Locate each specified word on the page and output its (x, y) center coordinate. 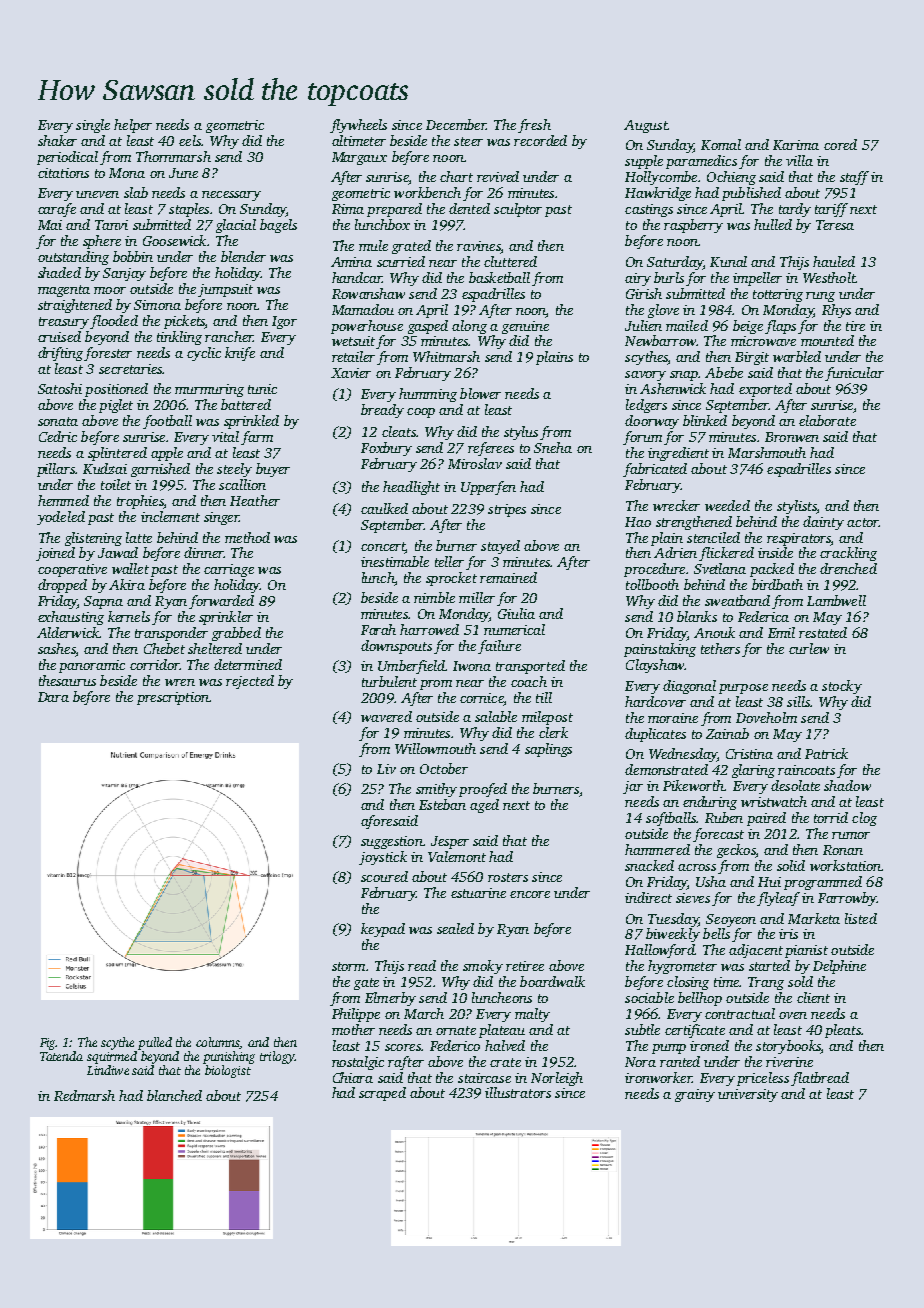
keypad (383, 930)
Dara (53, 697)
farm (257, 438)
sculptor (518, 210)
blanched (174, 1095)
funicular (854, 374)
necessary (231, 196)
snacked (649, 865)
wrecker (676, 505)
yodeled (61, 518)
